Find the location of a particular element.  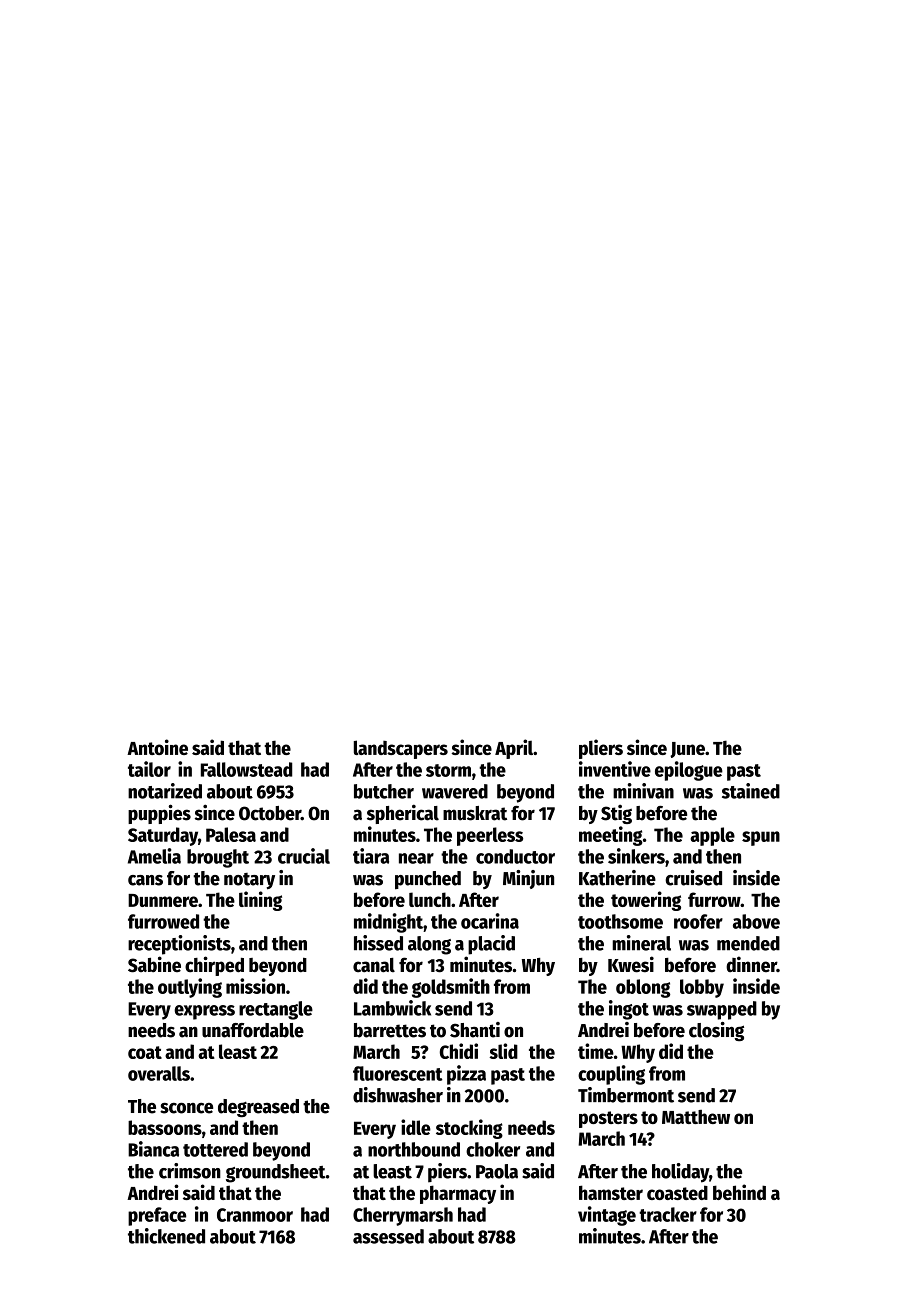

swapped is located at coordinates (722, 1010).
